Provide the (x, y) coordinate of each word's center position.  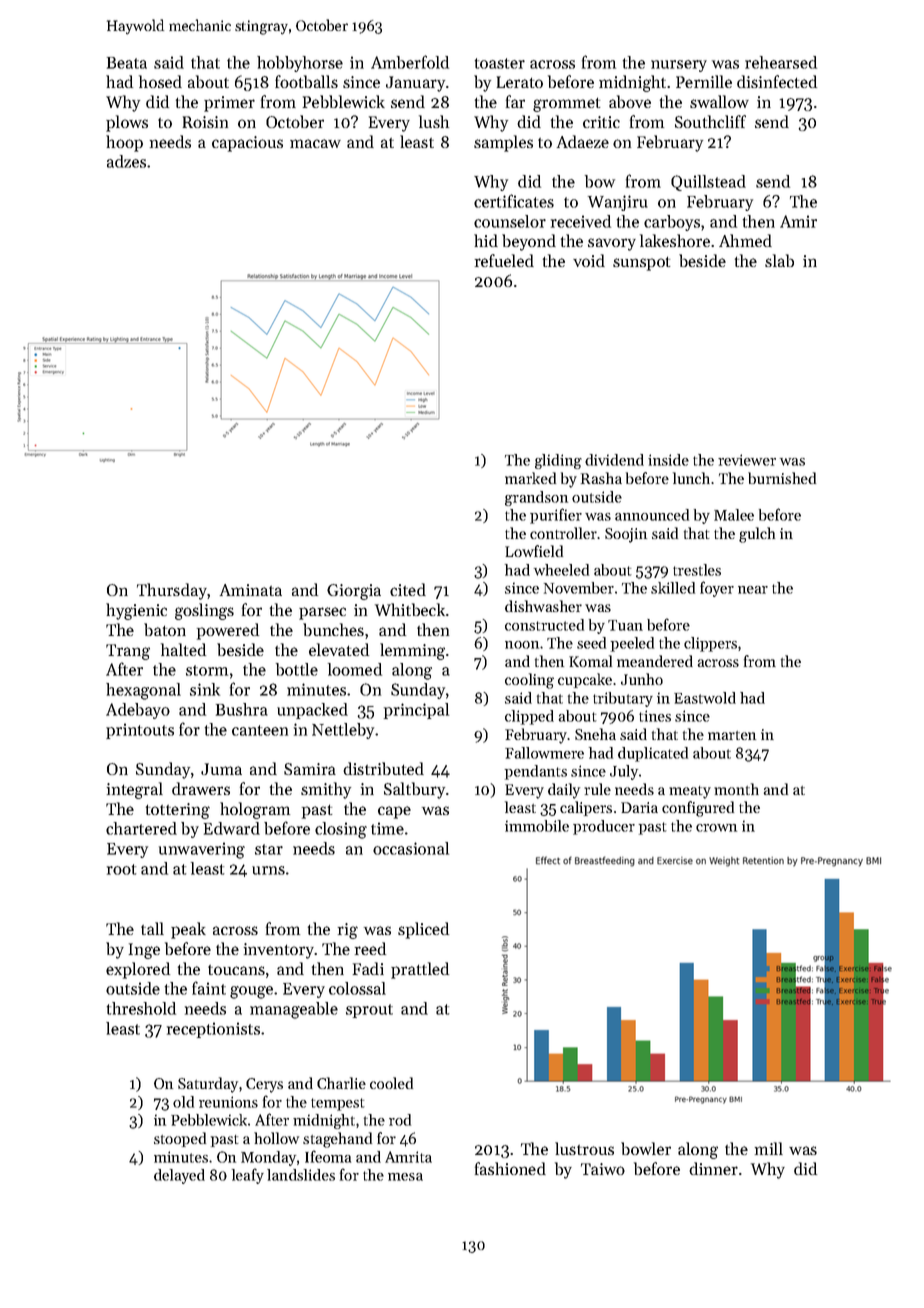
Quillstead (708, 183)
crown (716, 828)
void (589, 260)
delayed (179, 1176)
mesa (405, 1177)
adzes (126, 161)
